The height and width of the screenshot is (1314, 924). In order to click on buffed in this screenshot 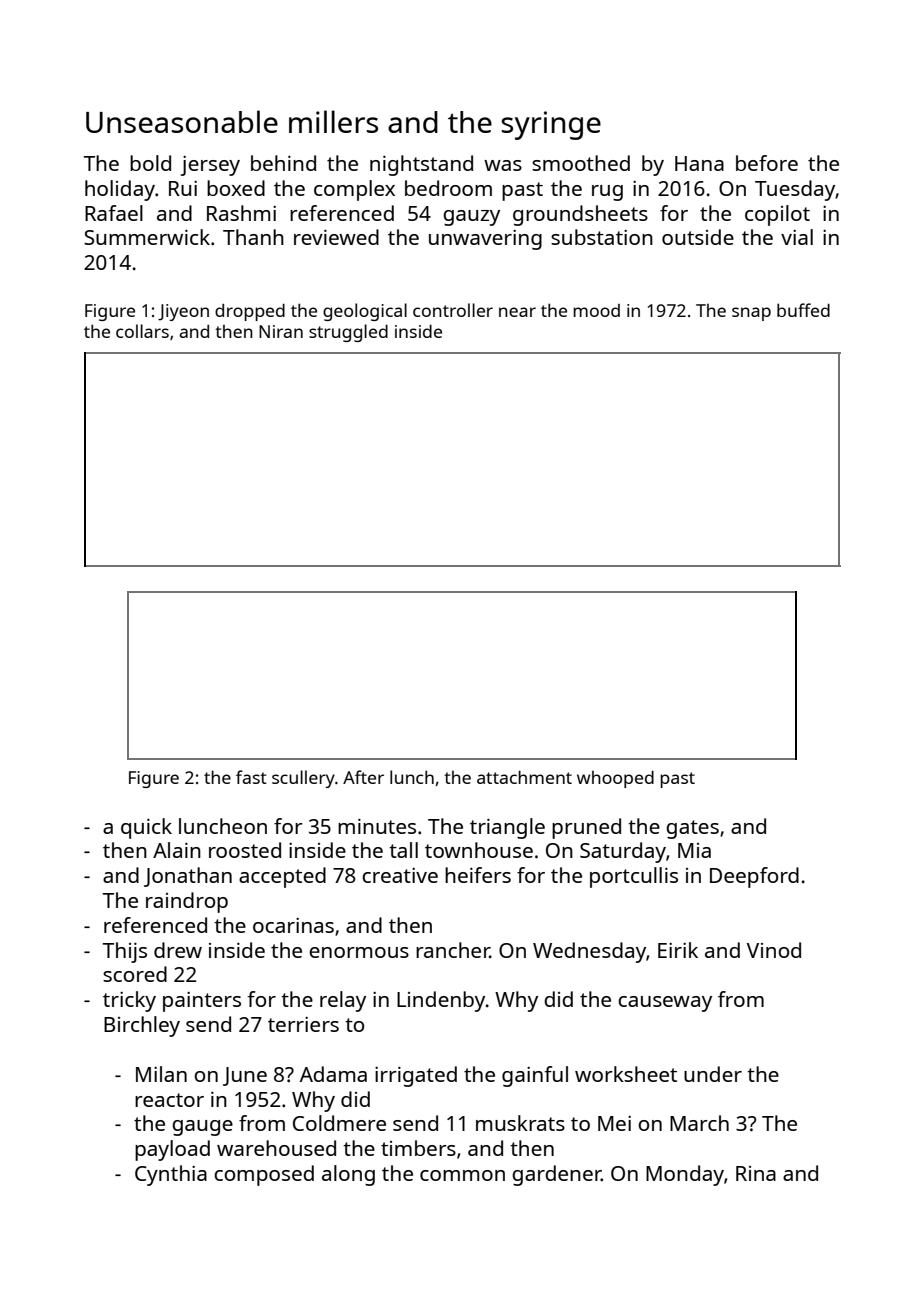, I will do `click(803, 310)`.
